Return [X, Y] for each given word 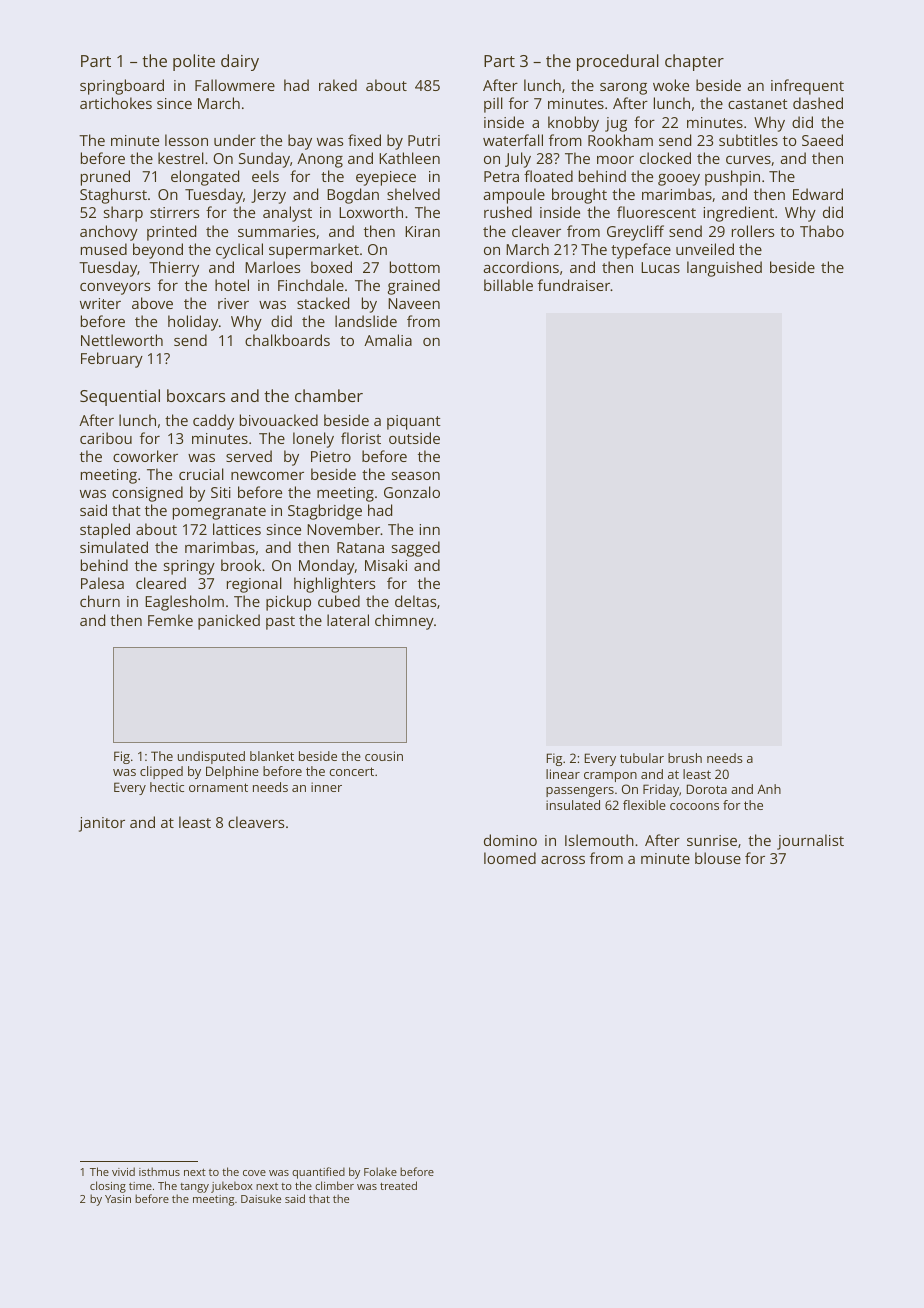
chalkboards [287, 340]
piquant [414, 422]
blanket [272, 756]
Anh [769, 789]
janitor [102, 824]
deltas [415, 601]
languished [724, 269]
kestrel [181, 158]
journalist [810, 842]
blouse [718, 858]
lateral [348, 620]
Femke [170, 620]
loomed [510, 858]
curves [748, 160]
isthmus [159, 1171]
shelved [413, 194]
